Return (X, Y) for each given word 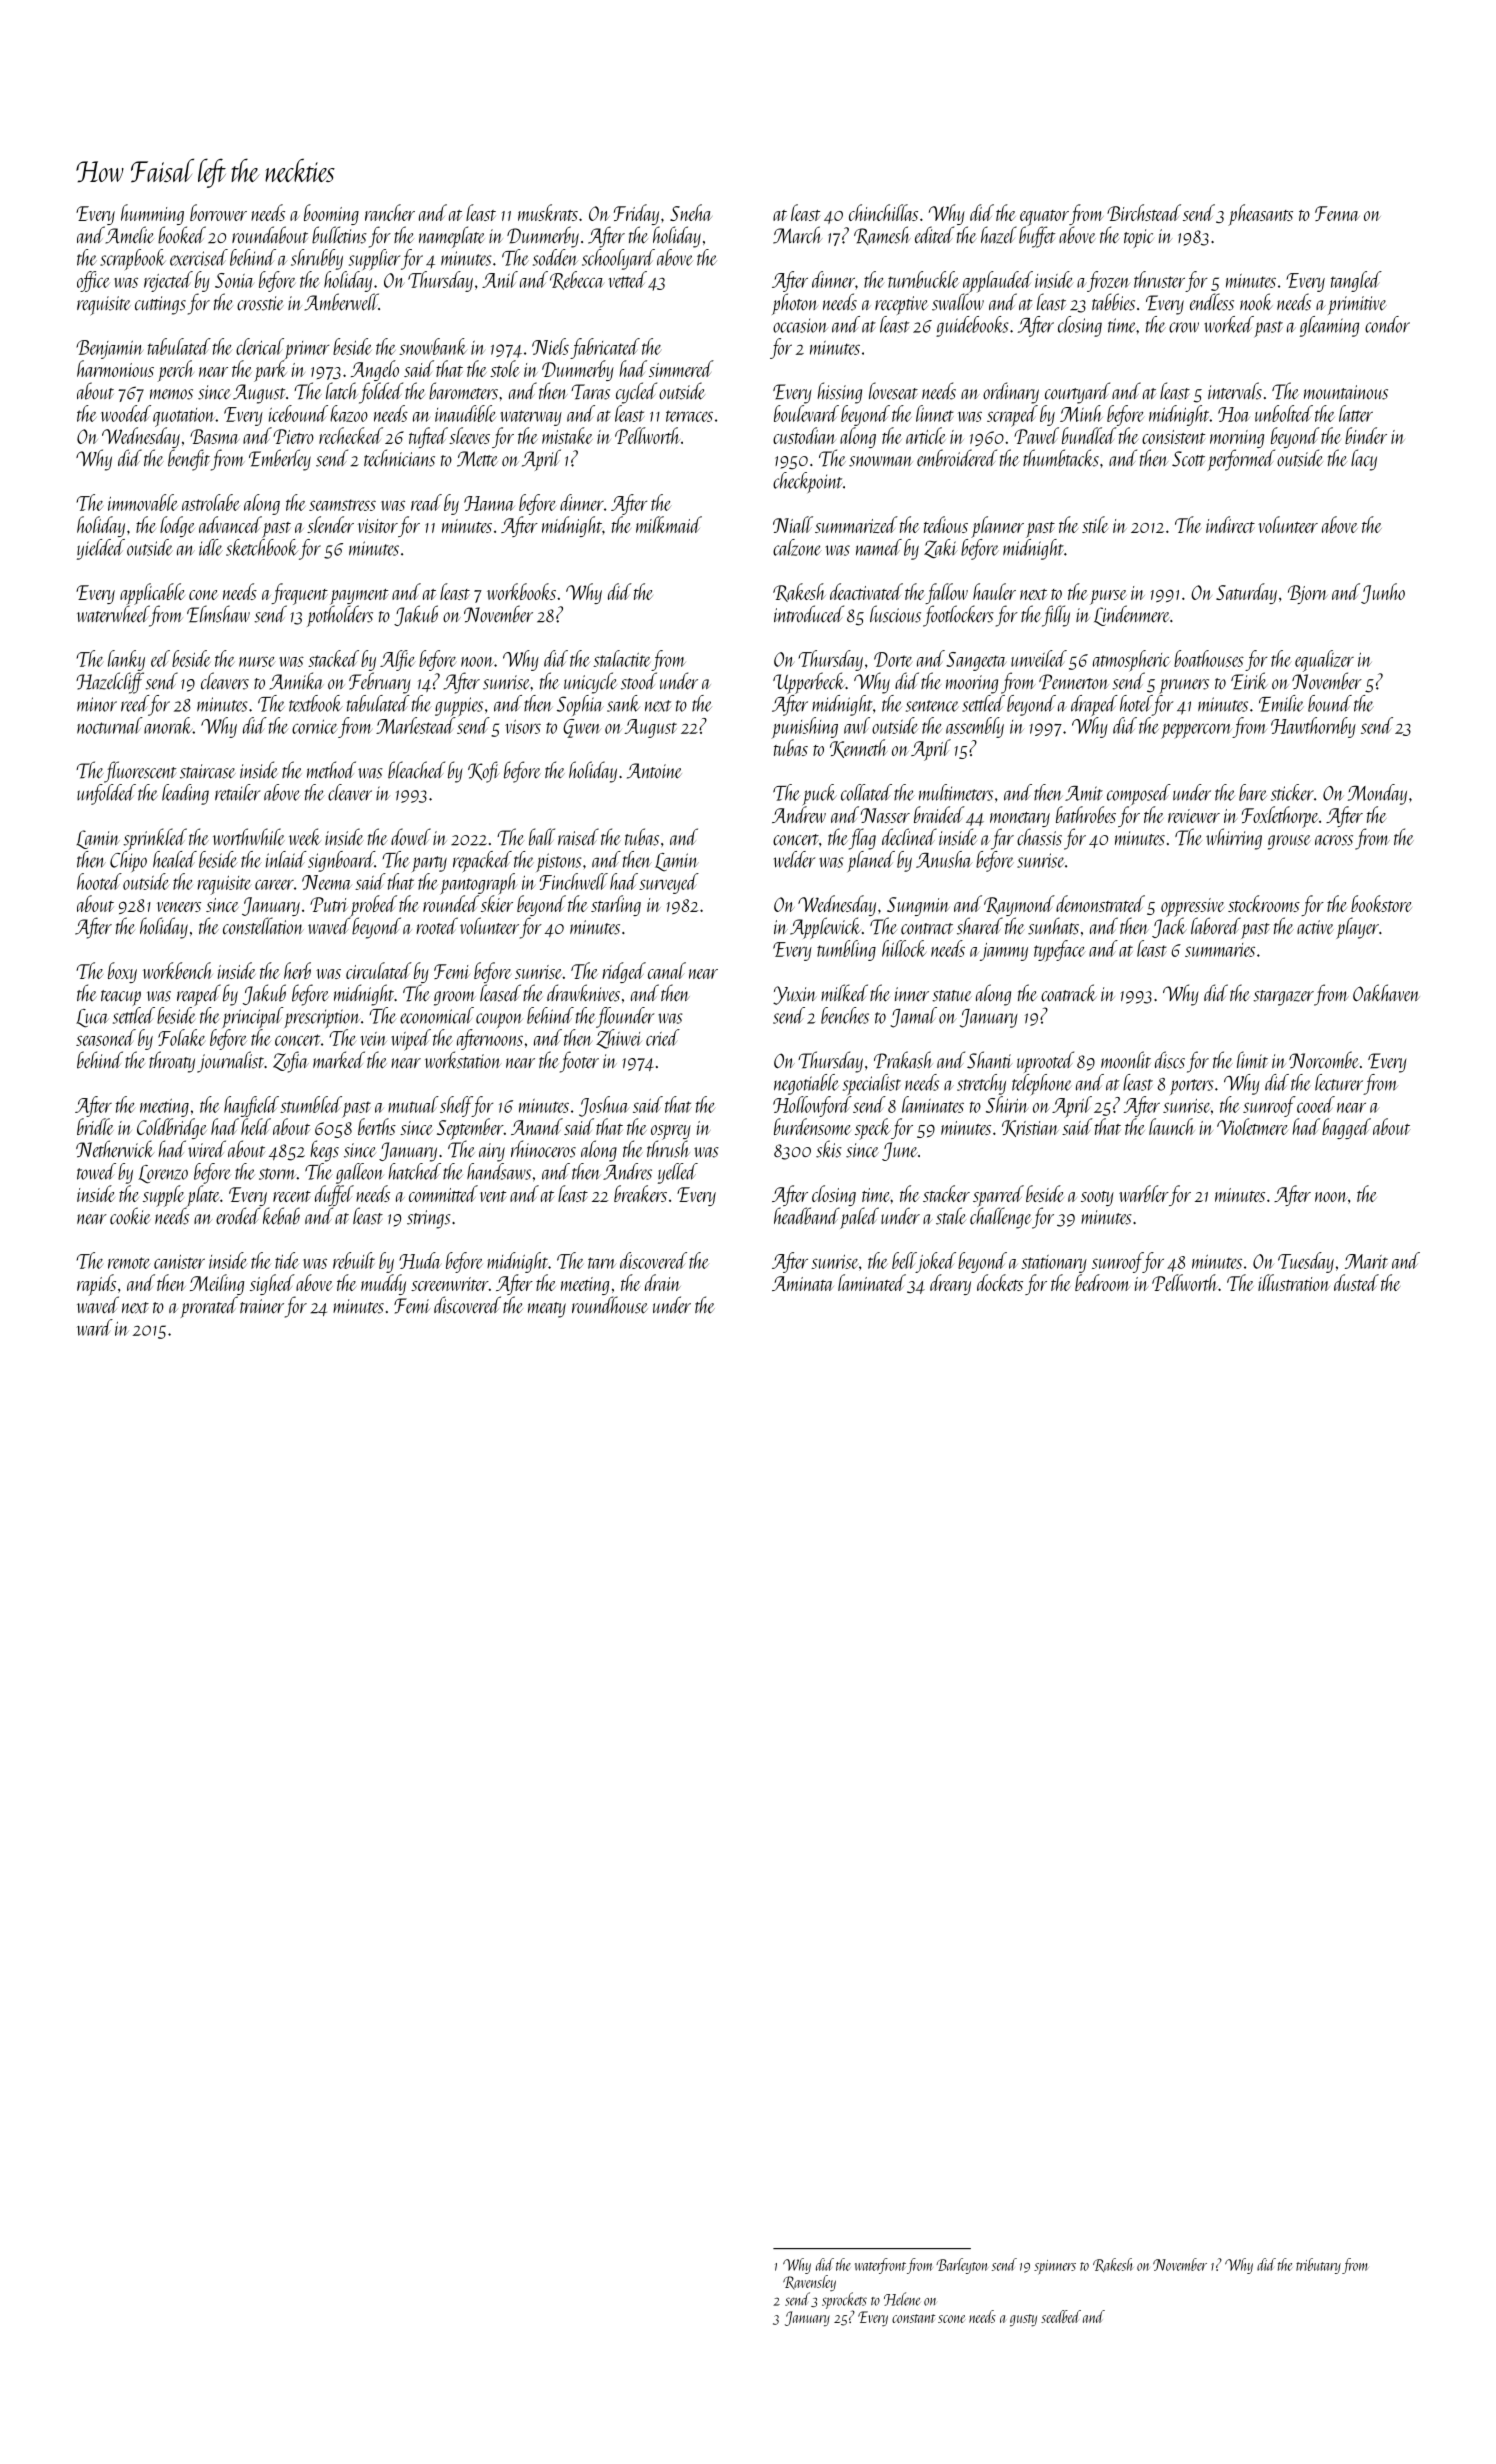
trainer (262, 1306)
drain (663, 1282)
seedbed (1061, 2316)
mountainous (1346, 392)
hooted (99, 881)
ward (95, 1327)
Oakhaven (1386, 993)
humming (152, 214)
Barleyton (962, 2266)
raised (578, 837)
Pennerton (1074, 682)
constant (913, 2318)
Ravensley (809, 2283)
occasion (800, 325)
